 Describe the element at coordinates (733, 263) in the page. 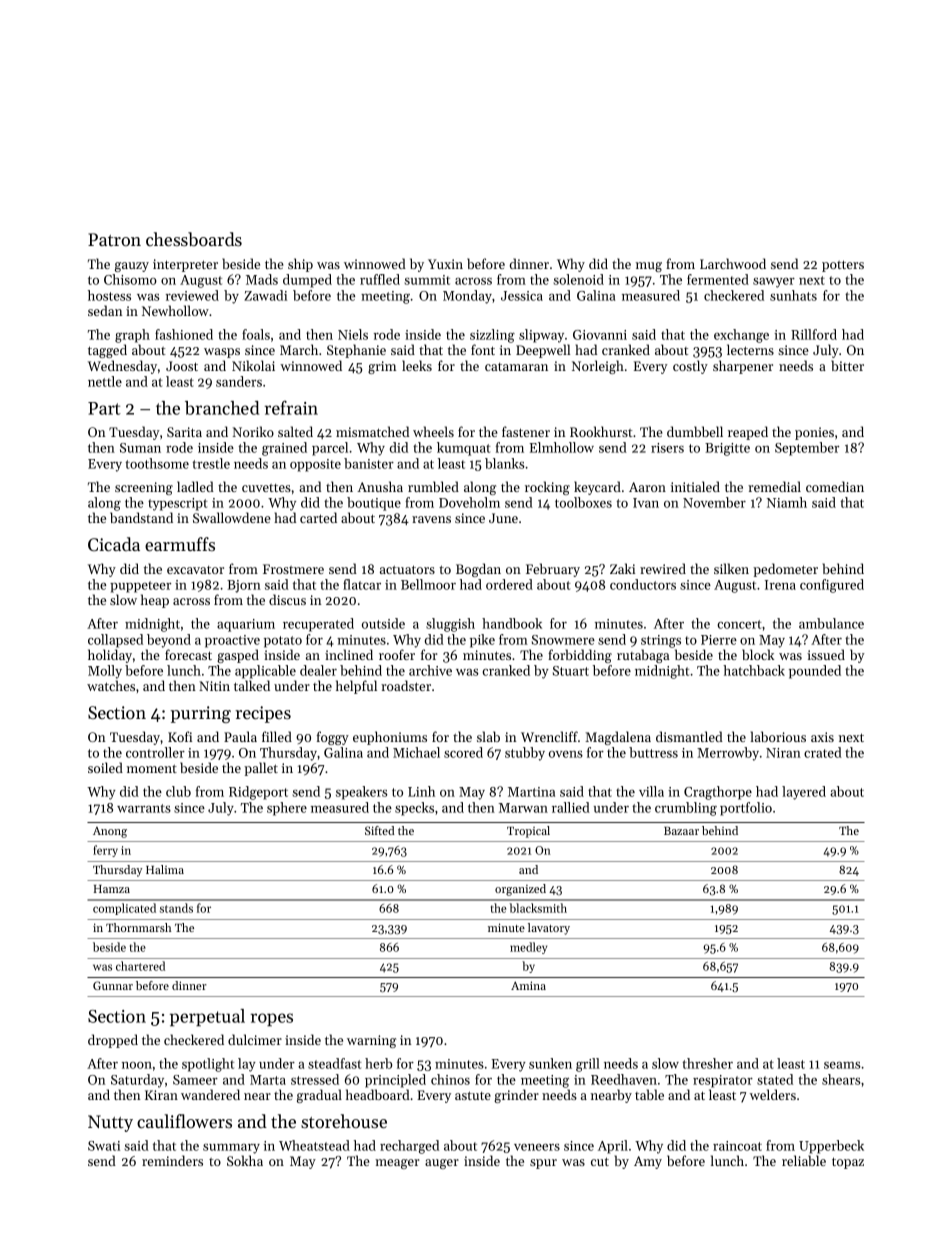

I see `Larchwood` at that location.
